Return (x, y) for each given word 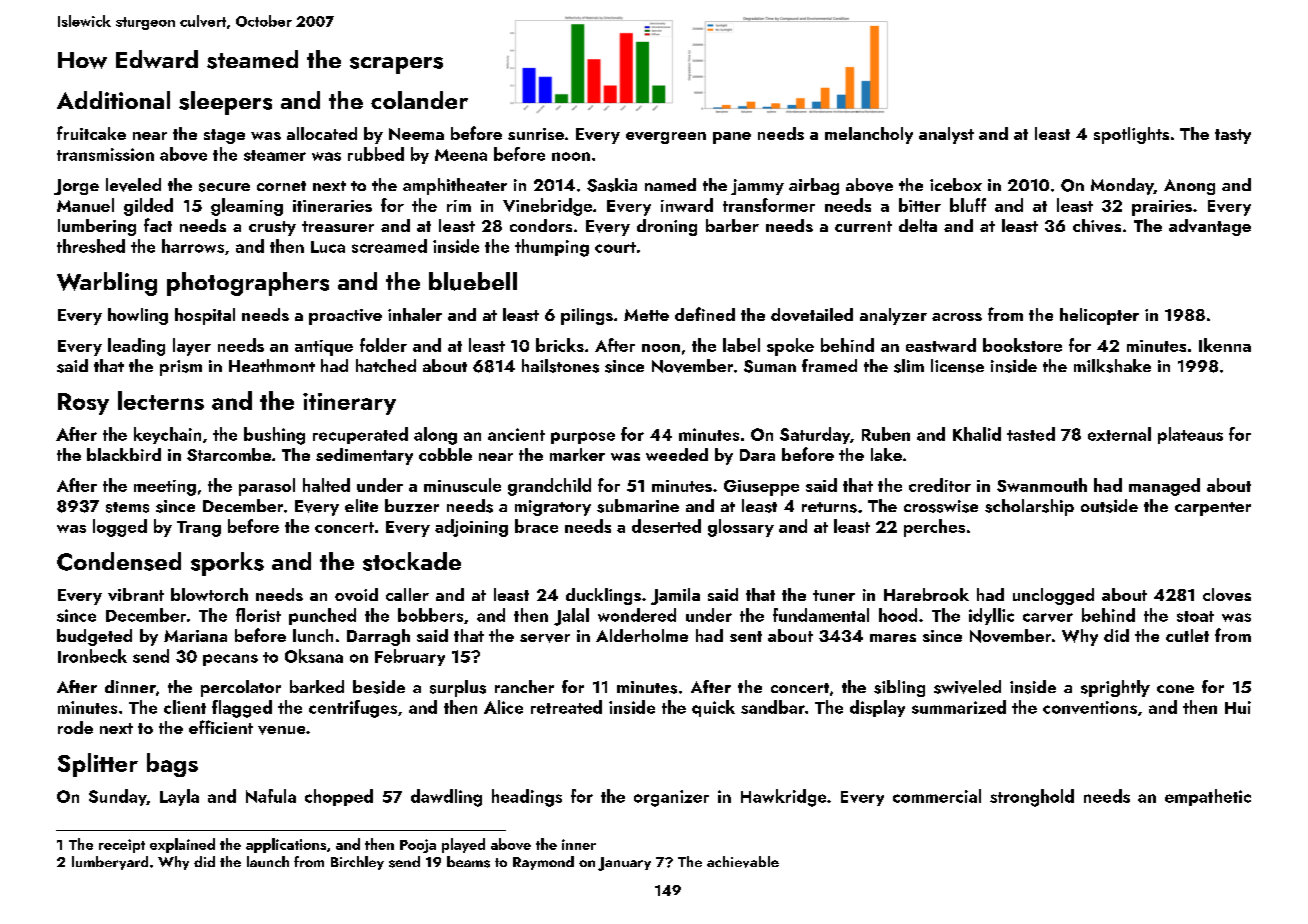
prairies (1162, 208)
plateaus (1190, 435)
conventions (1090, 707)
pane (732, 138)
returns (829, 507)
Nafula (271, 796)
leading (136, 347)
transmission (105, 154)
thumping (552, 248)
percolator (241, 688)
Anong (1189, 187)
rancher (524, 686)
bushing (274, 436)
